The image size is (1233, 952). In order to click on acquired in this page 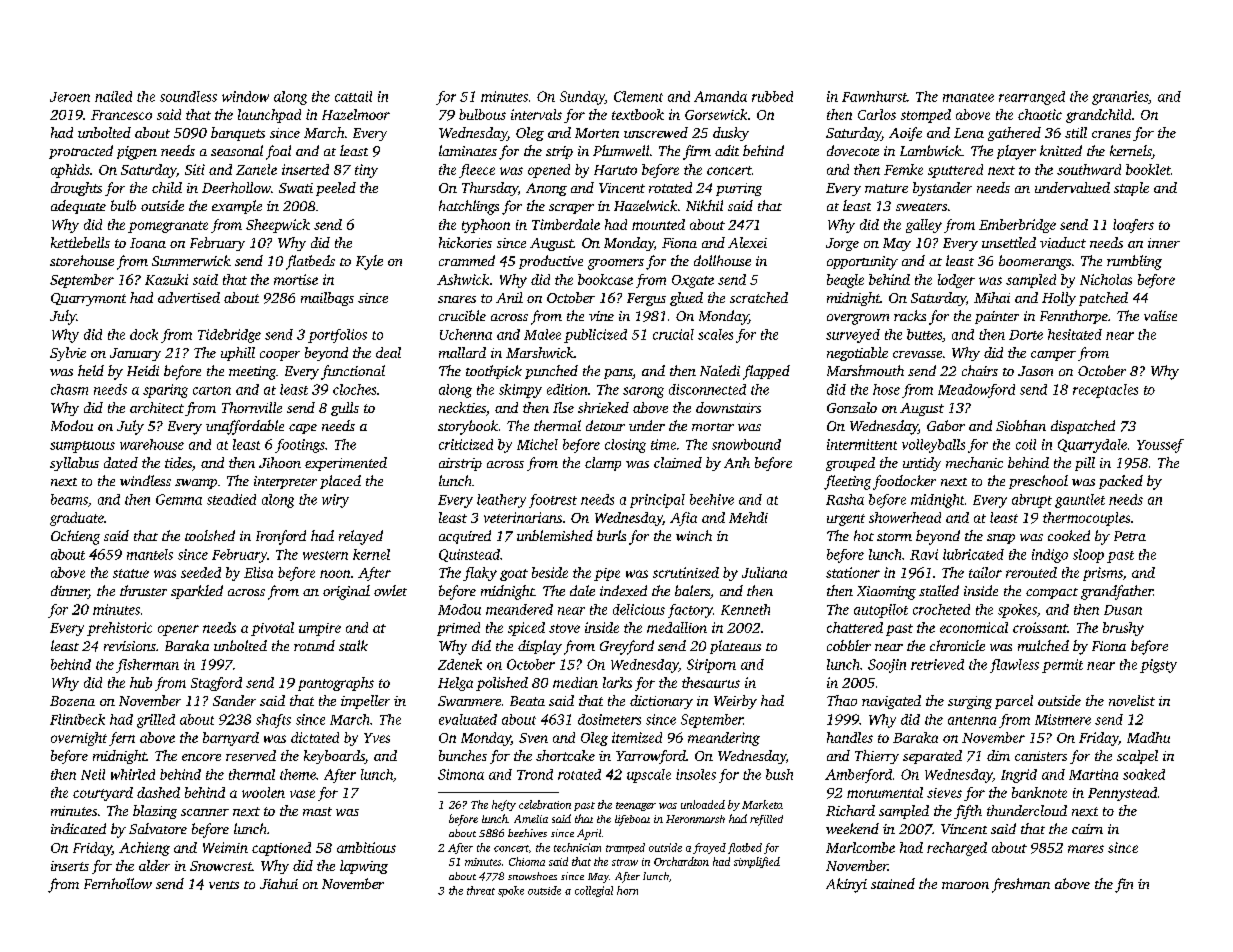, I will do `click(465, 537)`.
